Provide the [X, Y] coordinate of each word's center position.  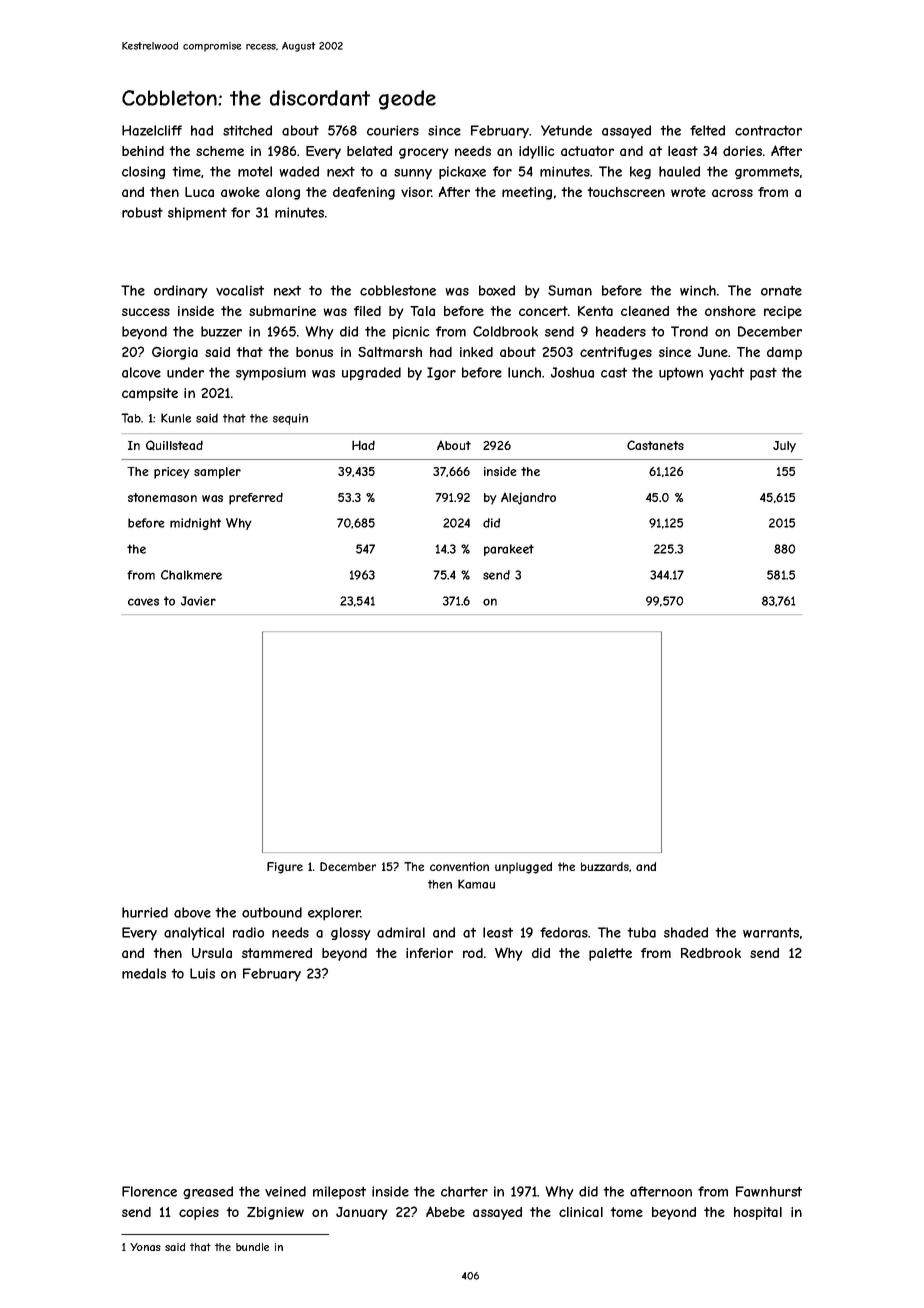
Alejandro [528, 498]
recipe [783, 312]
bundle [252, 1247]
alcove [141, 372]
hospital [758, 1213]
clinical [581, 1212]
